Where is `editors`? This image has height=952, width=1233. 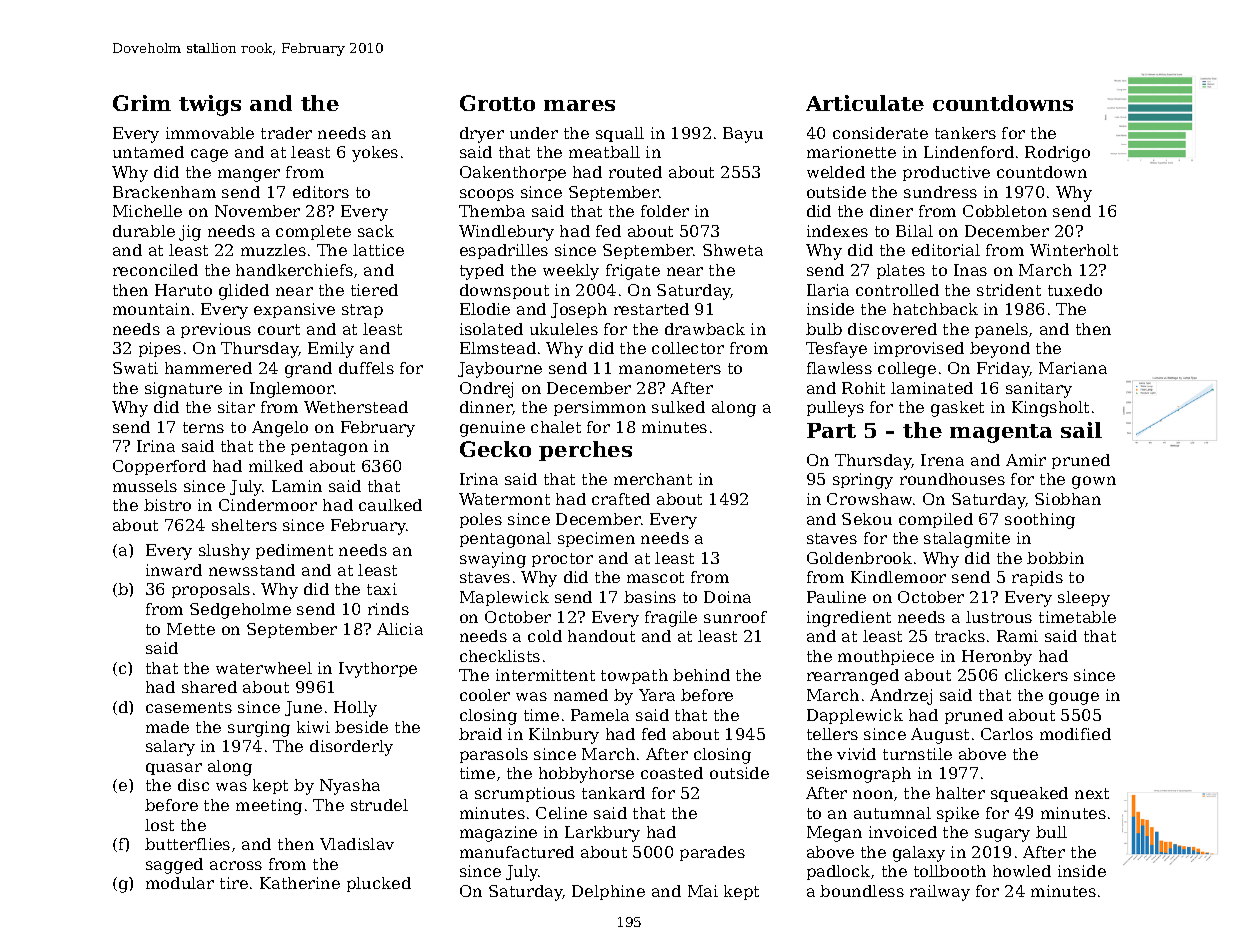 editors is located at coordinates (321, 192).
